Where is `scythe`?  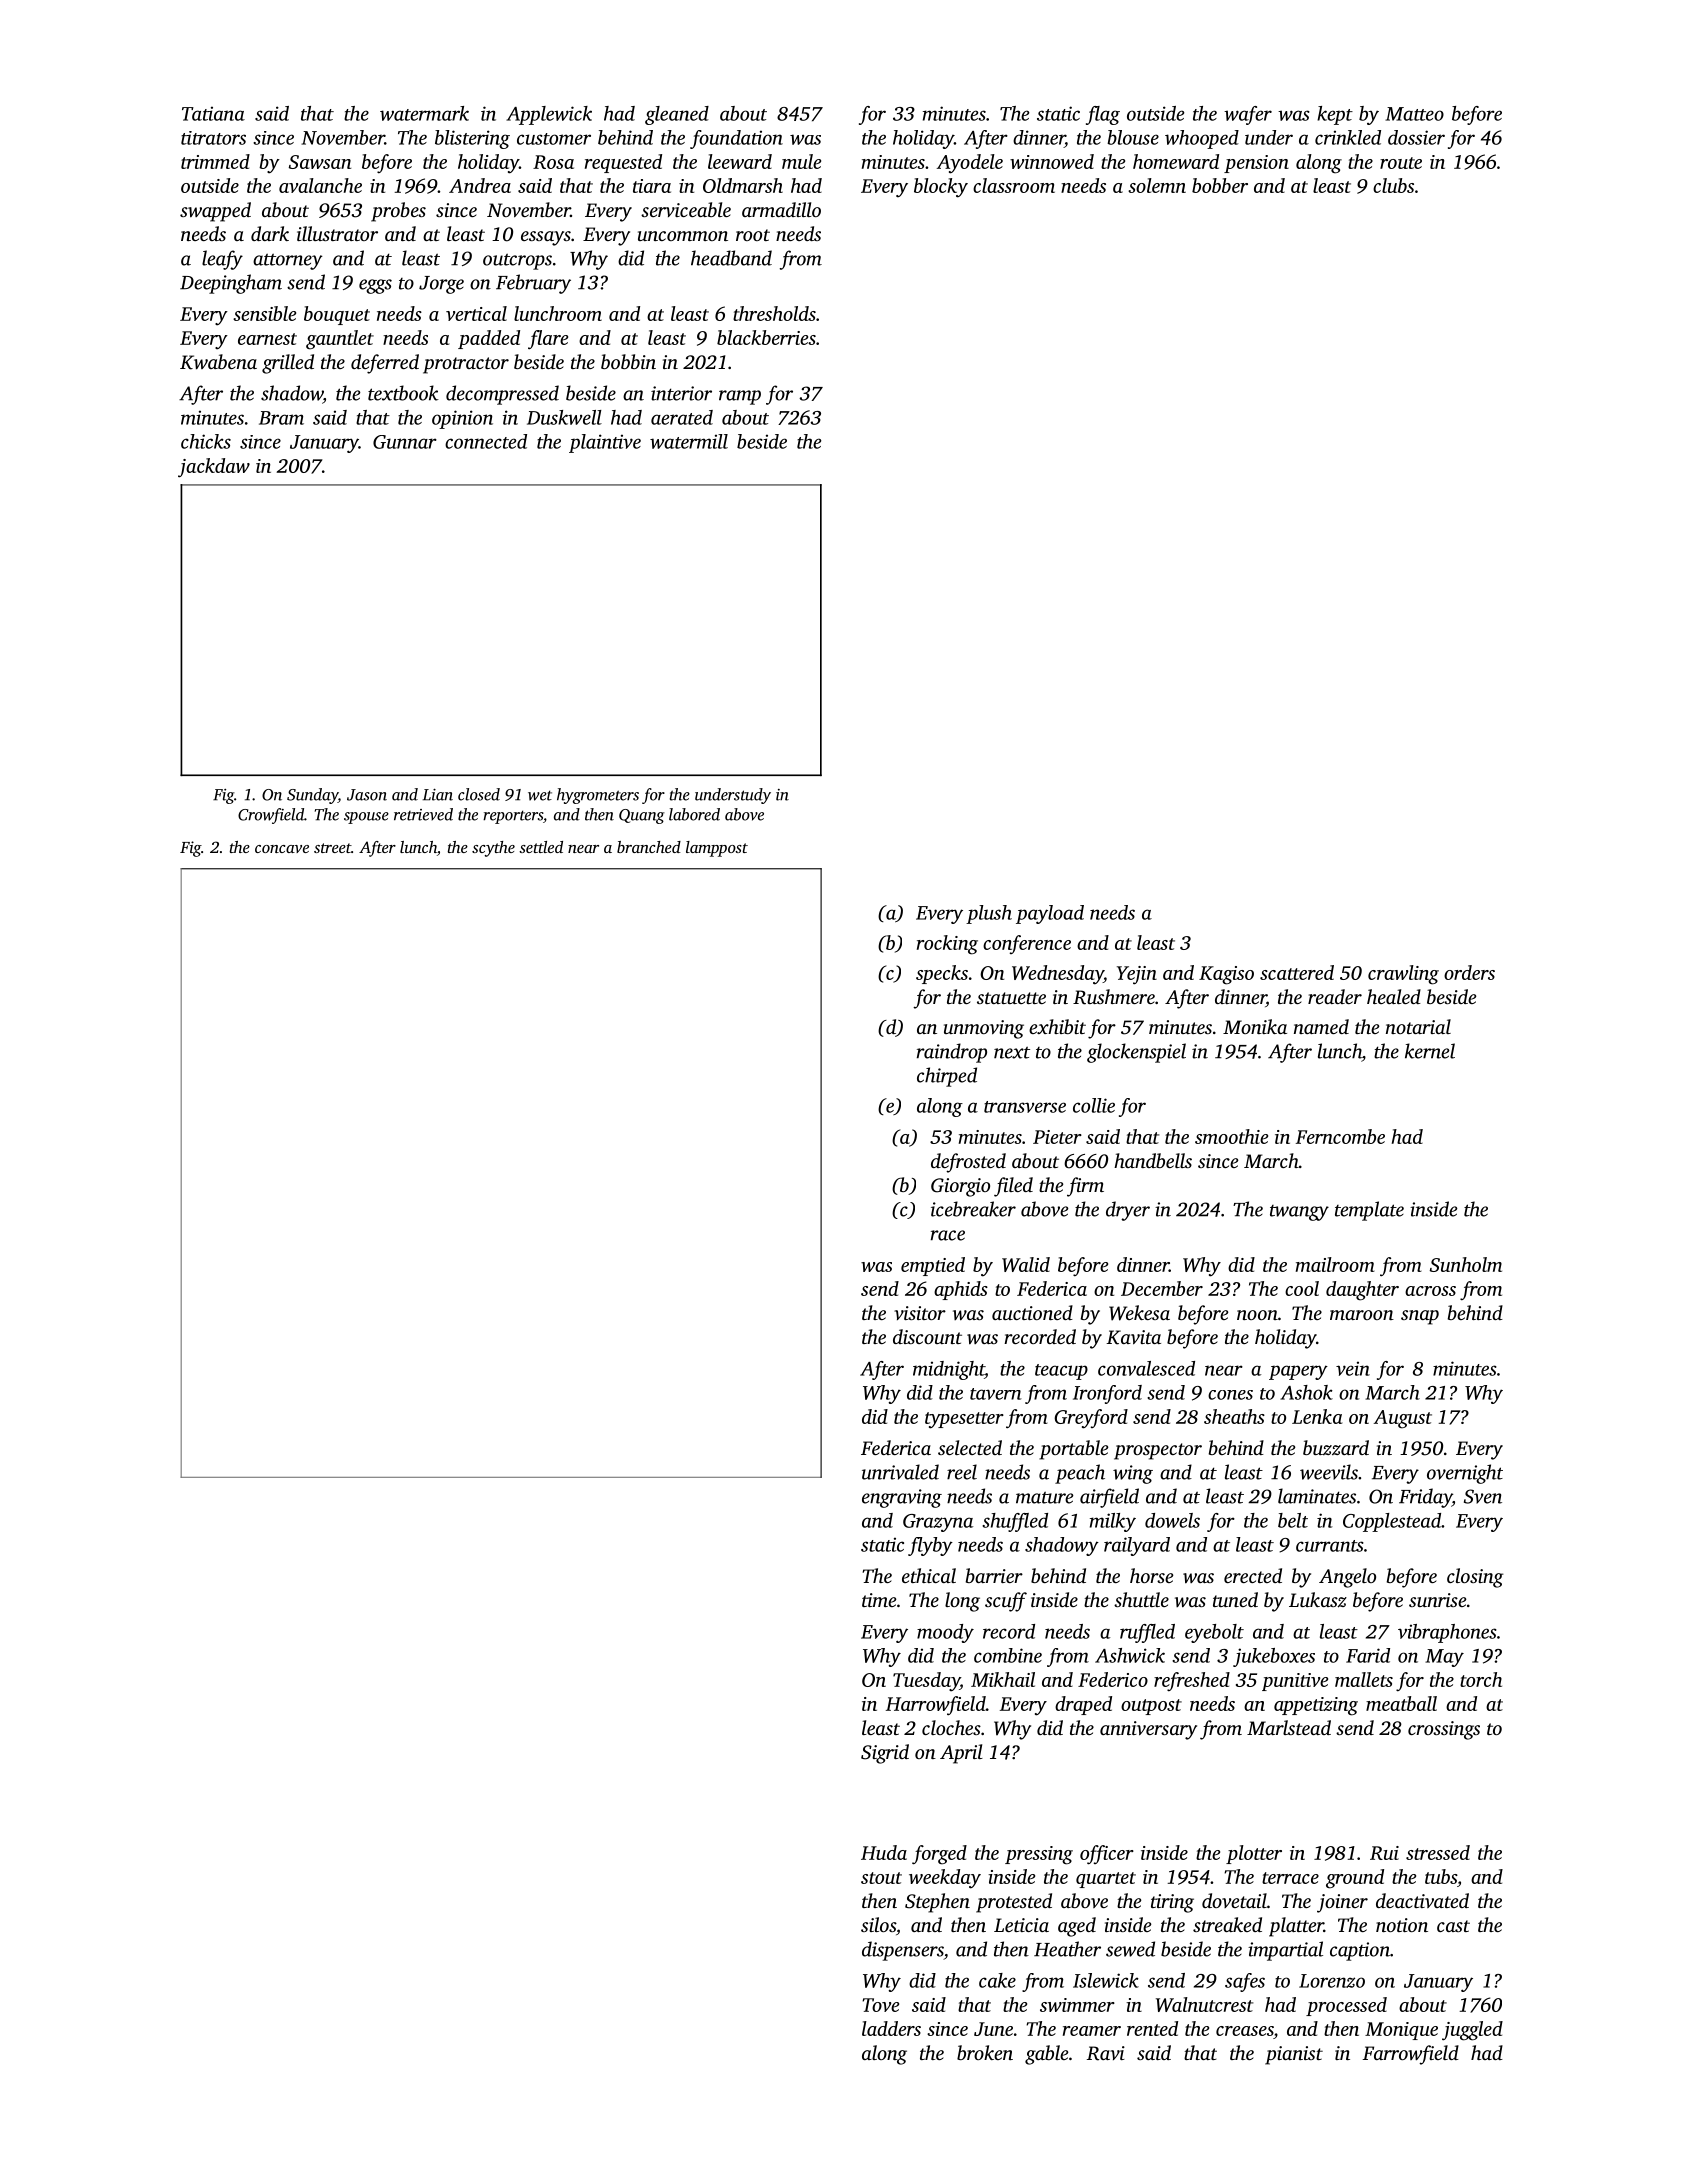
scythe is located at coordinates (493, 849).
